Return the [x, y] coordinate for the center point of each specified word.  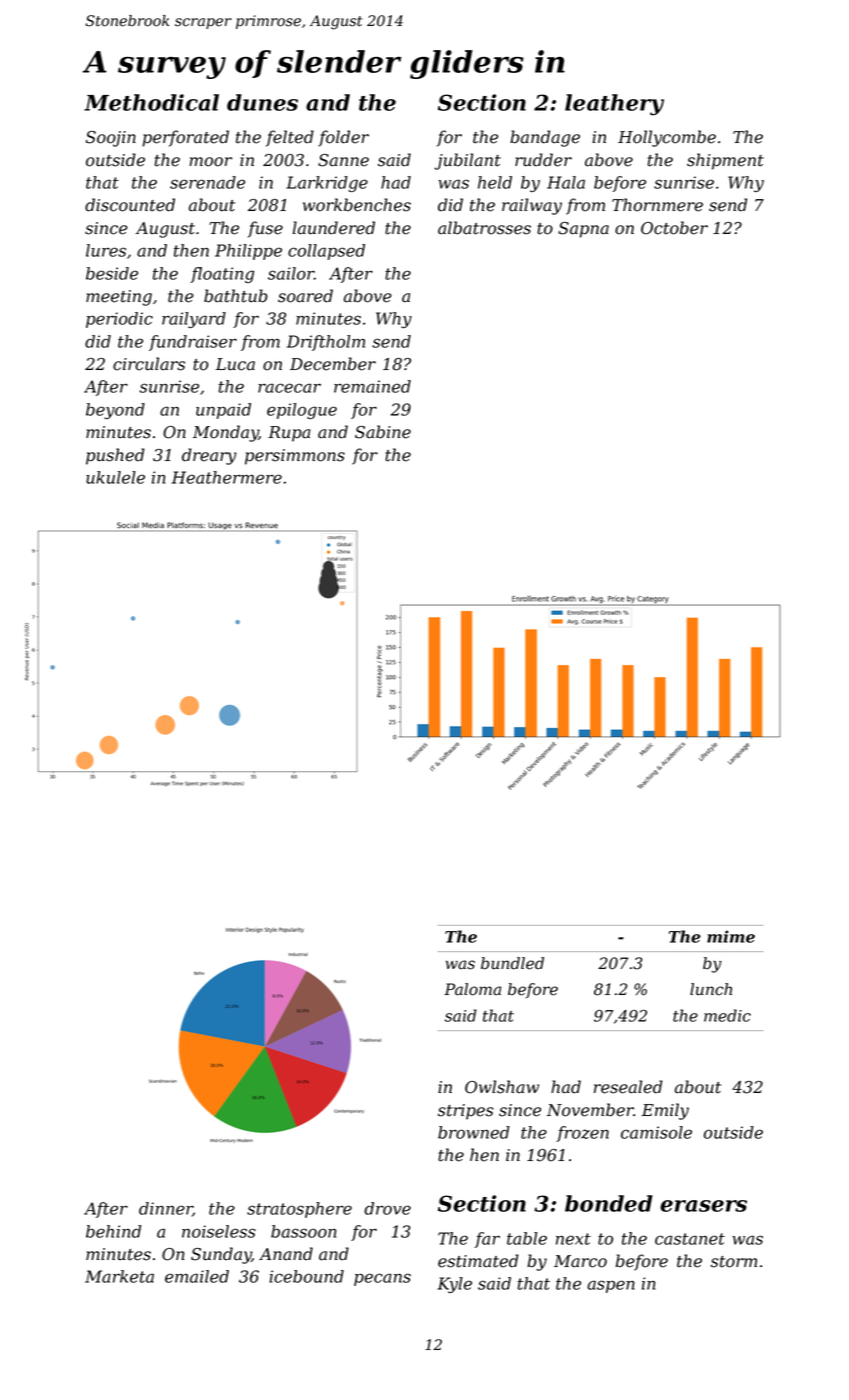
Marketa [119, 1276]
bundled [512, 963]
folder [343, 138]
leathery [614, 105]
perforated [185, 138]
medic [727, 1015]
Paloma [472, 989]
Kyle [454, 1285]
